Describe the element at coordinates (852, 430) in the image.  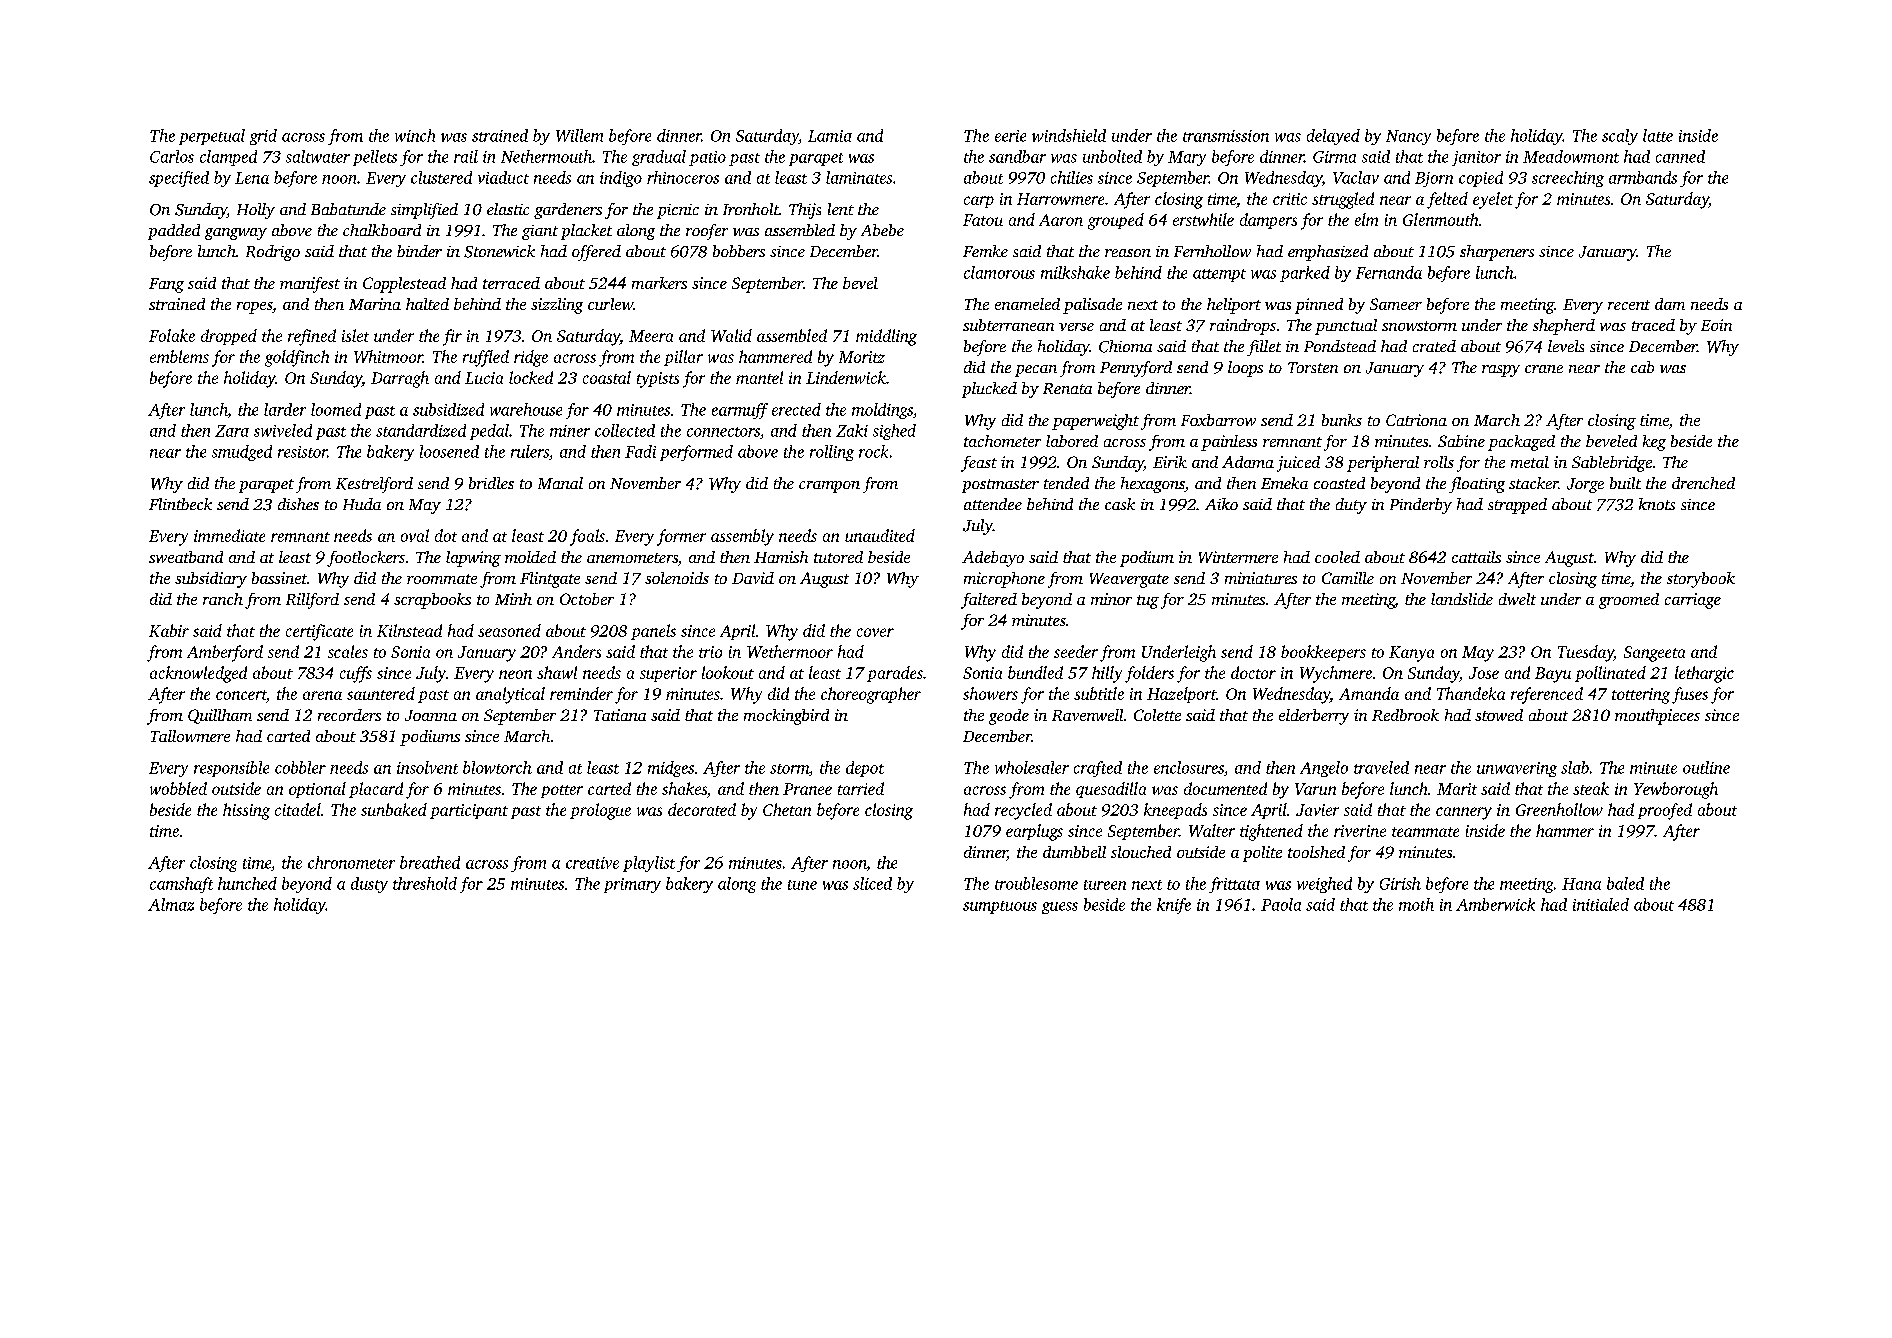
I see `Zaki` at that location.
